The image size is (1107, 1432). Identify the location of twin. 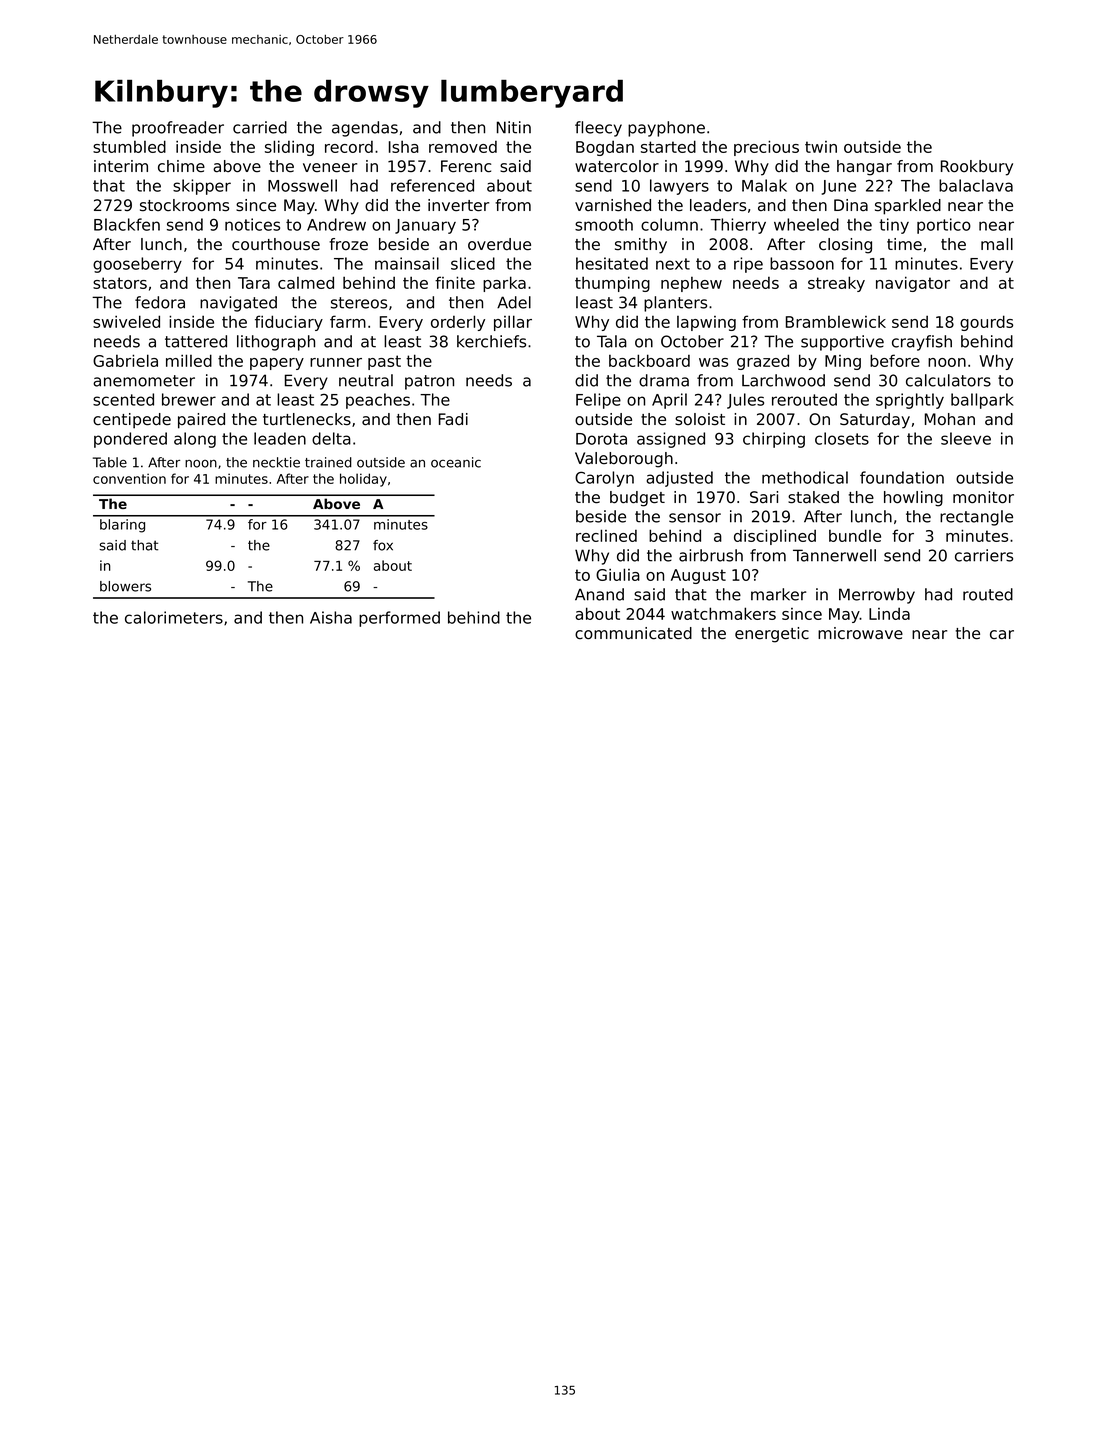
(821, 147).
